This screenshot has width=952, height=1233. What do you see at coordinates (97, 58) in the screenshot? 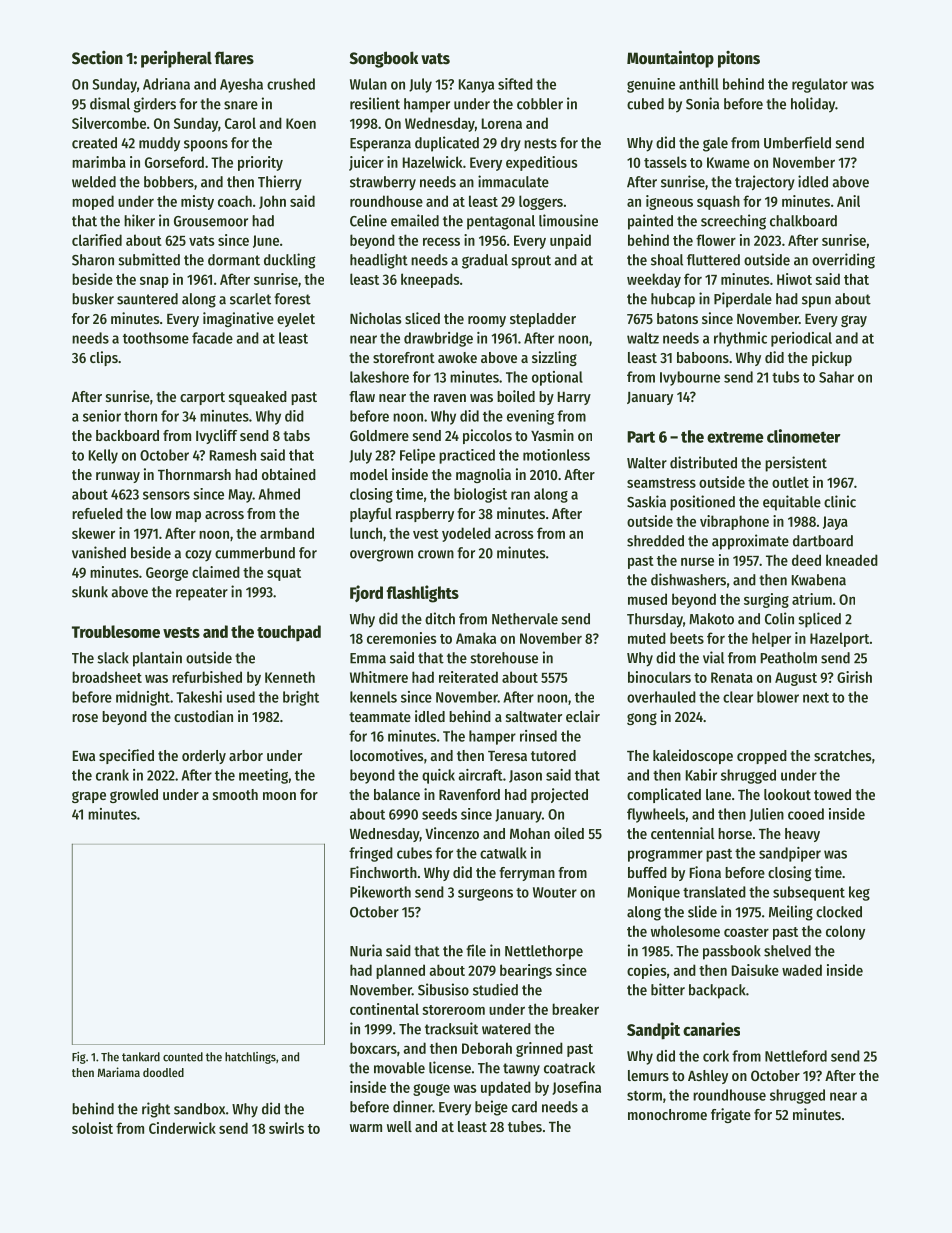
I see `Section` at bounding box center [97, 58].
